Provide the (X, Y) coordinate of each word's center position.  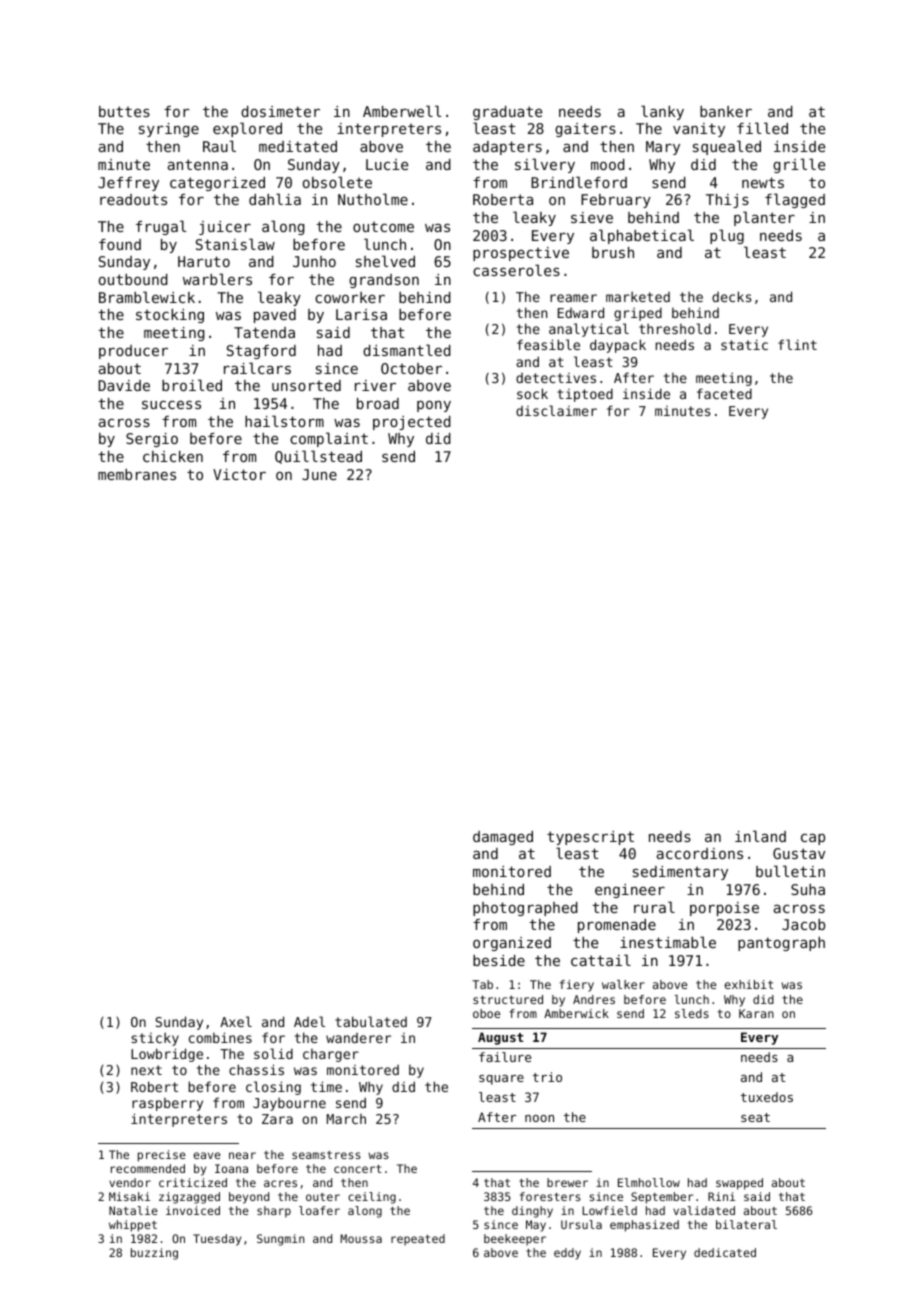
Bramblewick (147, 297)
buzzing (154, 1254)
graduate (507, 113)
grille (799, 165)
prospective (521, 254)
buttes (124, 111)
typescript (590, 838)
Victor (239, 474)
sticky (155, 1039)
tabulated (371, 1021)
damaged (503, 838)
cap (813, 839)
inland (760, 836)
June (319, 474)
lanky (662, 112)
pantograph (781, 944)
